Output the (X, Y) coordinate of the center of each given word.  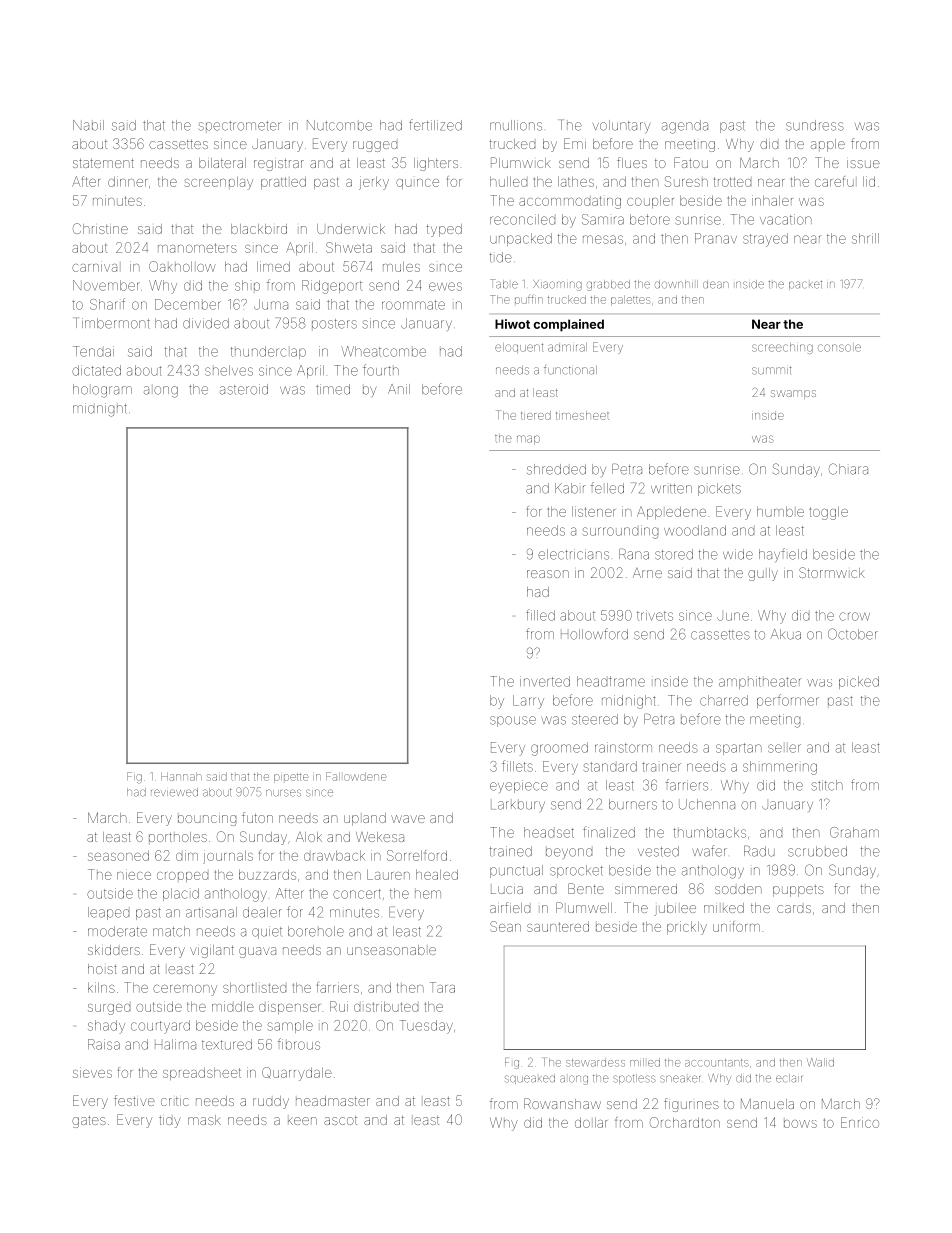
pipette (291, 778)
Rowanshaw (562, 1103)
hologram (102, 391)
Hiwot (512, 324)
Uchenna (707, 804)
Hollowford (594, 634)
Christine (100, 228)
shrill (865, 238)
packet (805, 285)
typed (444, 230)
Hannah (181, 776)
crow (854, 616)
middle (233, 1006)
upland (365, 819)
